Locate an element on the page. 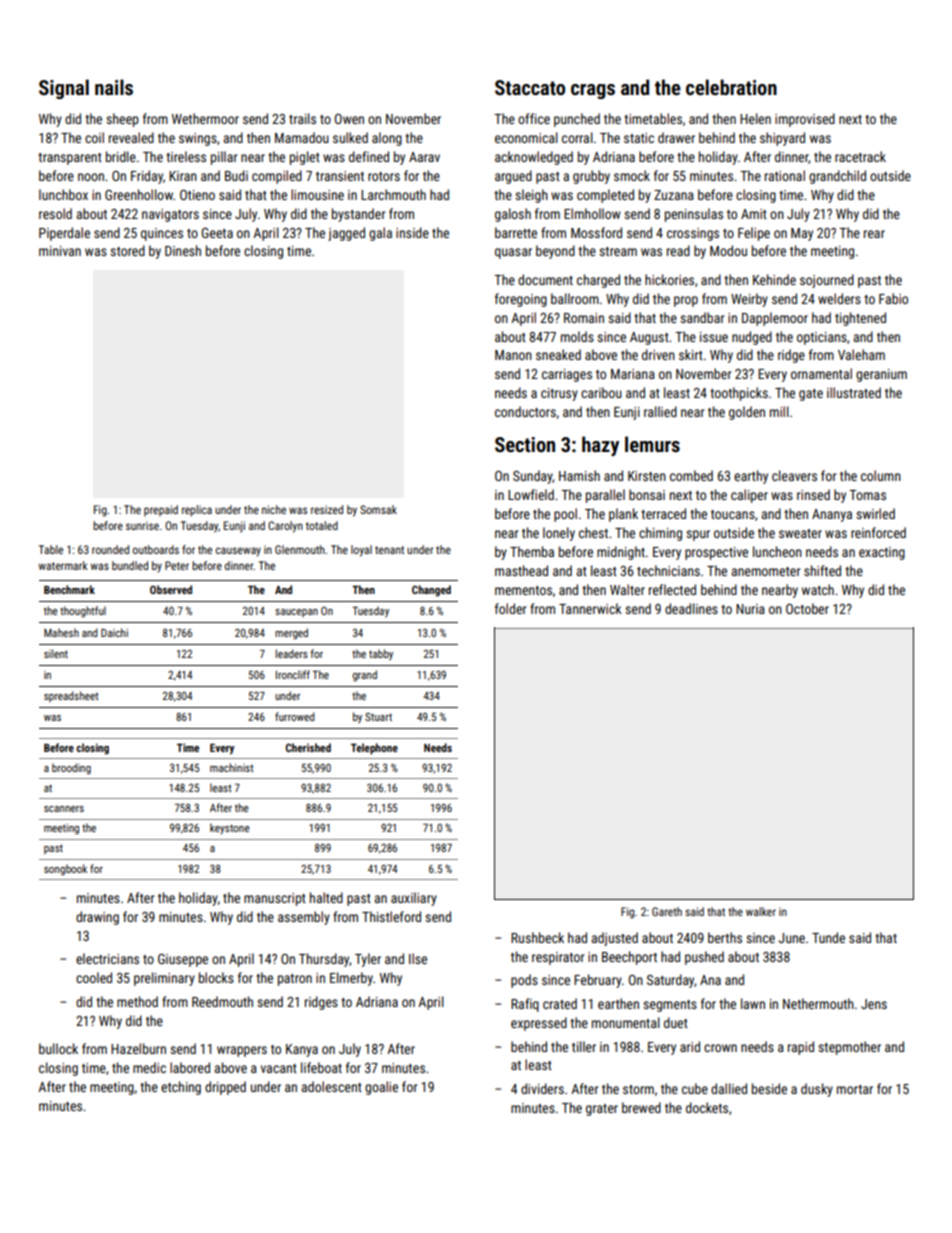 The height and width of the image is (1233, 952). nudged is located at coordinates (752, 338).
